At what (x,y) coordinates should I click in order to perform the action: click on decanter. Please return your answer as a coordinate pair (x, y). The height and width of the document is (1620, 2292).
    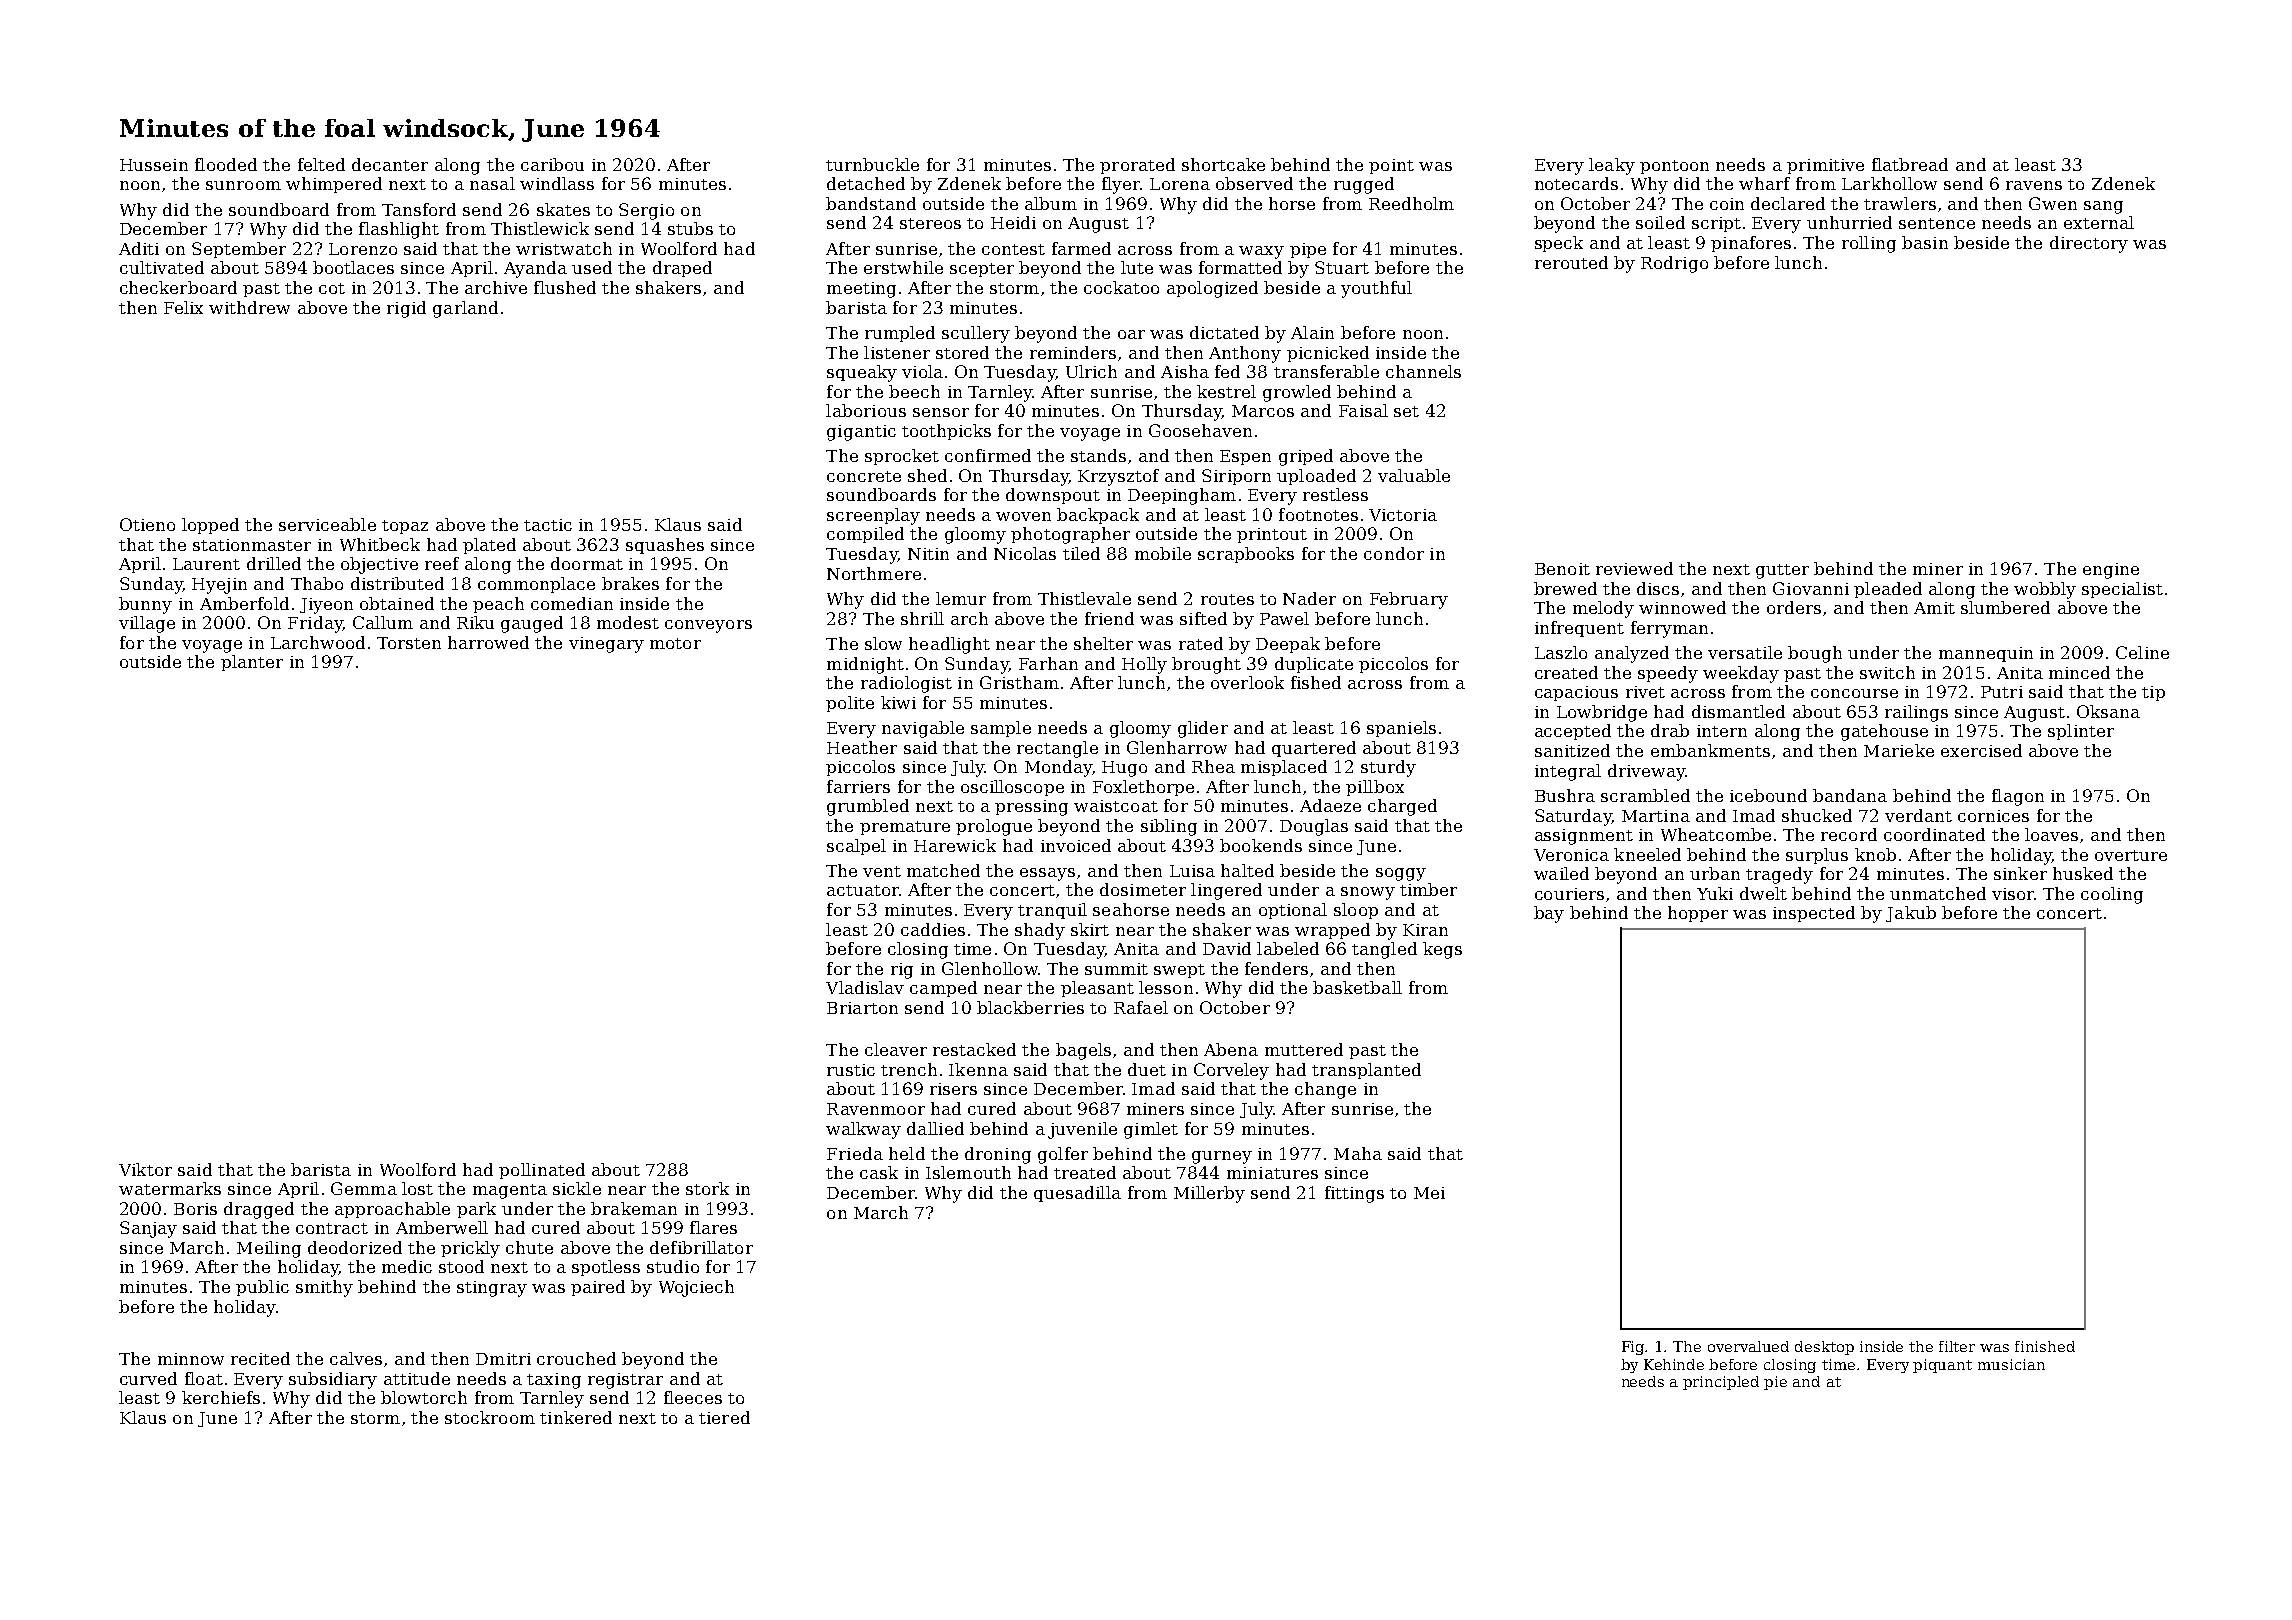
    Looking at the image, I should click on (390, 164).
